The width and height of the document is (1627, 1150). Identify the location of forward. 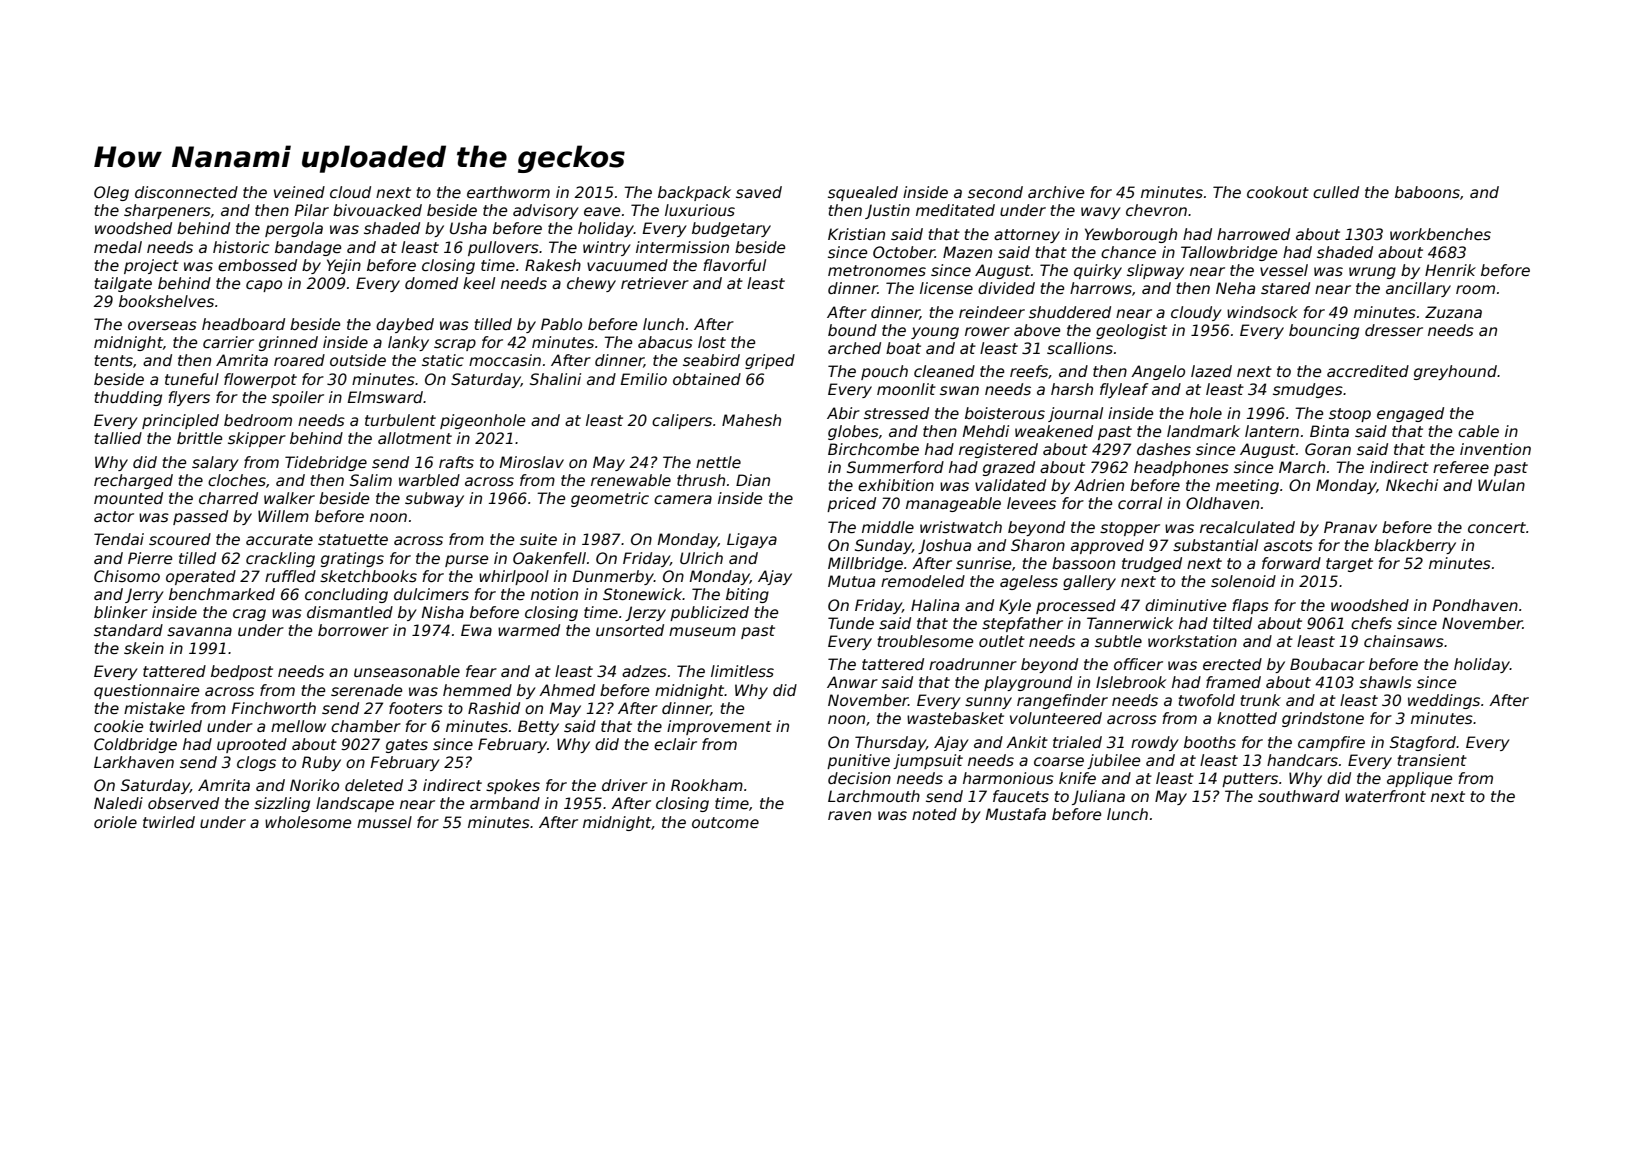
(1291, 563).
